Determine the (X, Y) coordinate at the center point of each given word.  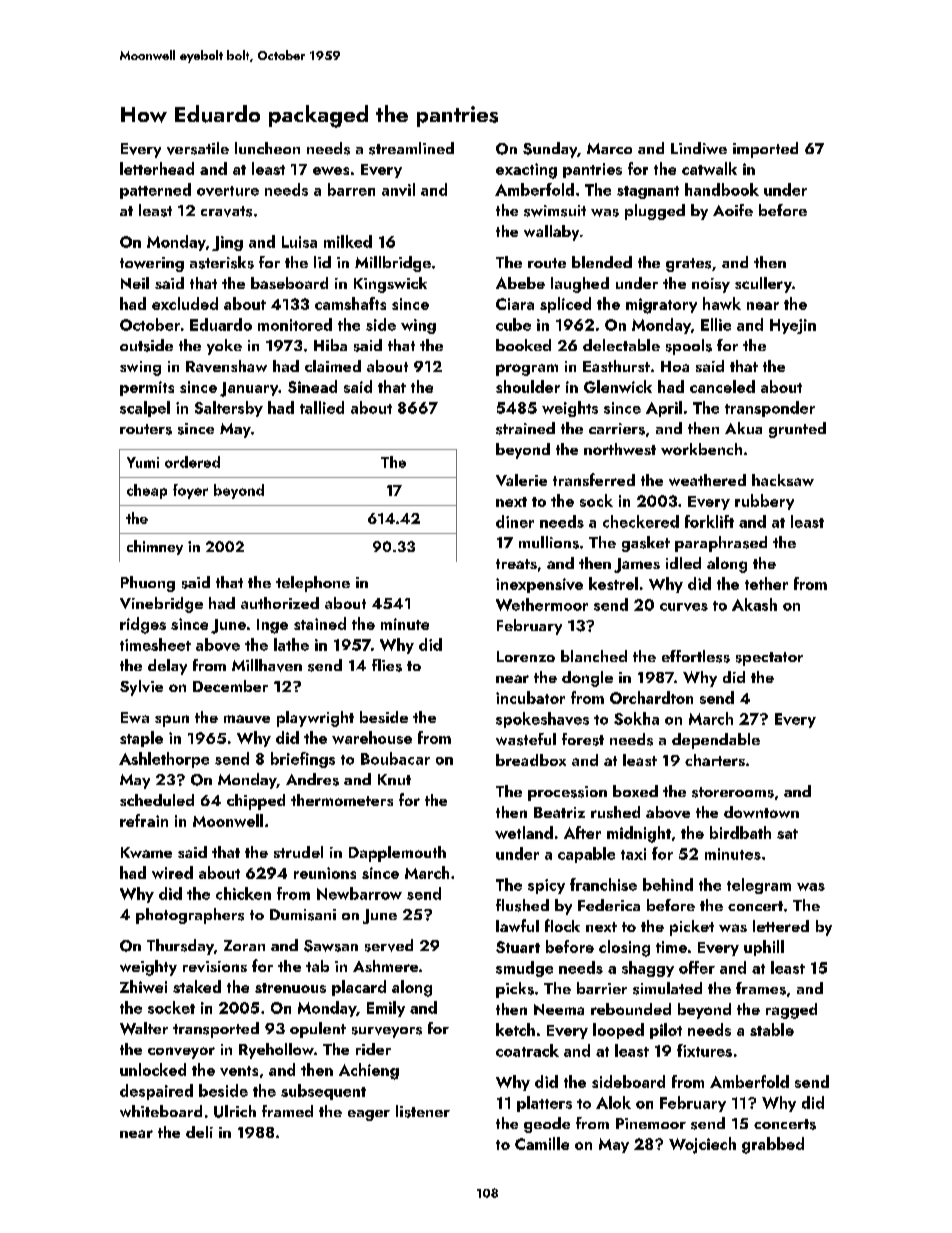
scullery (763, 285)
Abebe (520, 283)
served (389, 945)
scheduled (157, 800)
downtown (761, 812)
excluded (185, 303)
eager (369, 1115)
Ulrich (235, 1111)
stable (772, 1029)
